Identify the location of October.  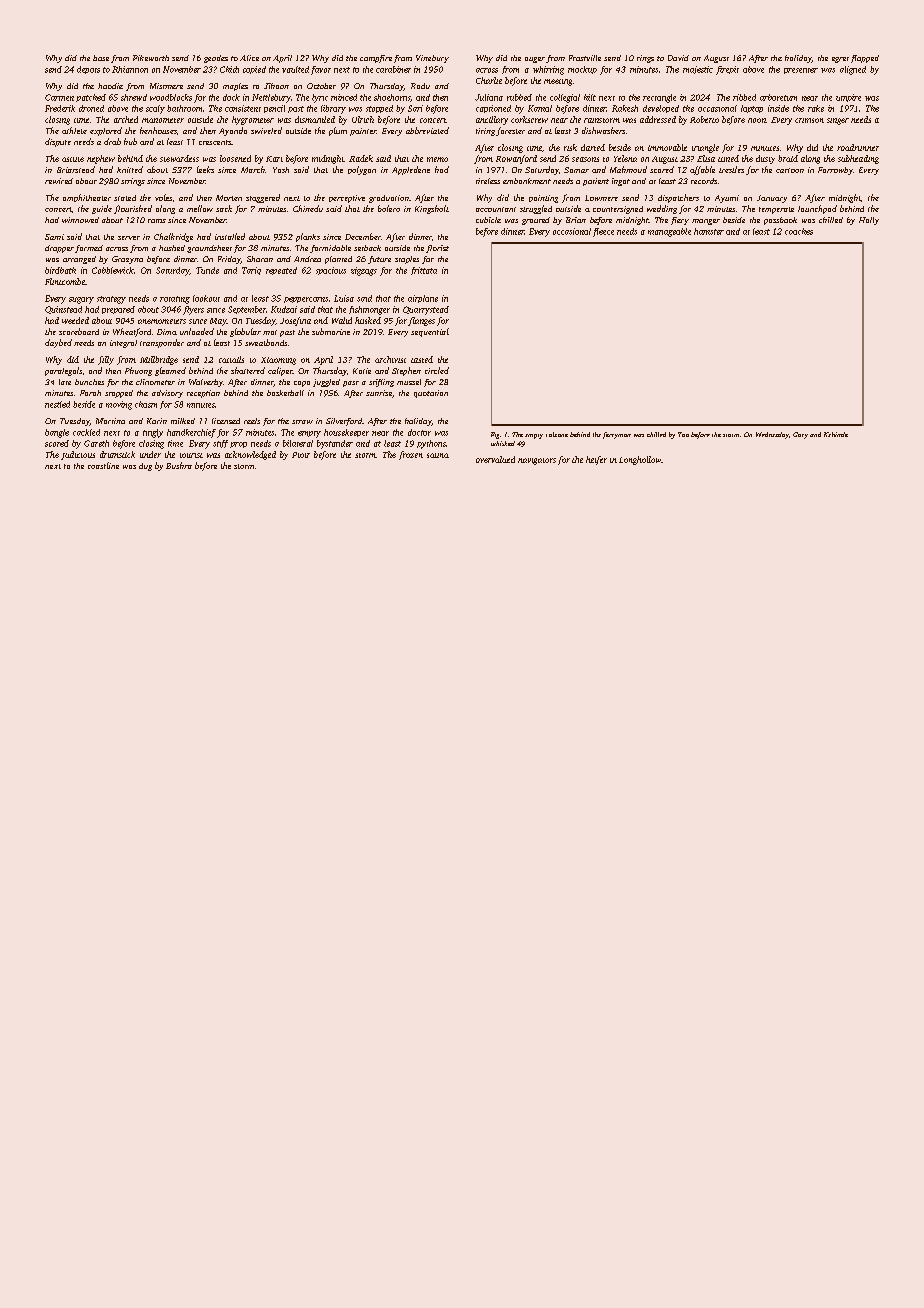
(321, 86).
